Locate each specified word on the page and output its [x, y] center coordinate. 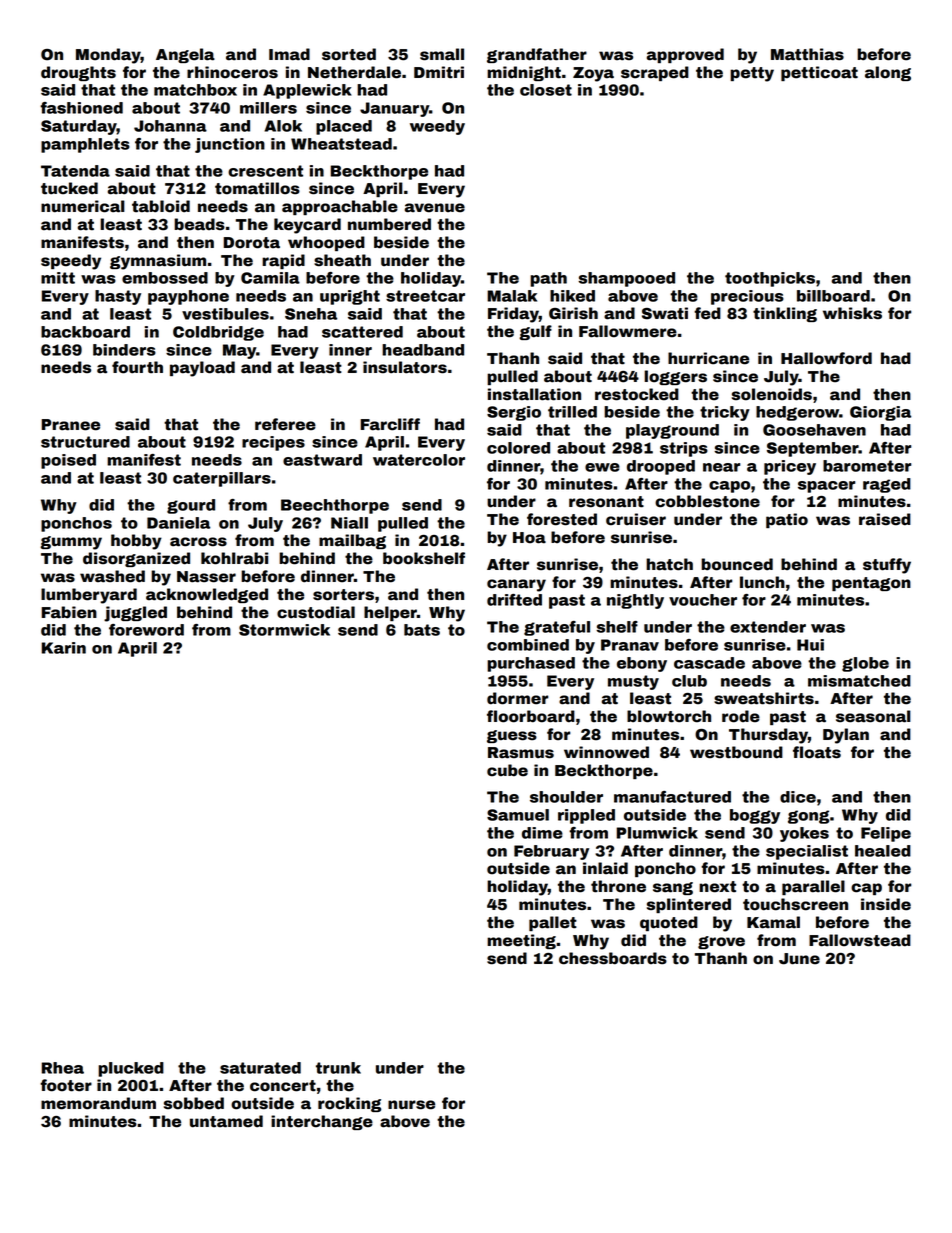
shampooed [626, 279]
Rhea [62, 1068]
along [888, 73]
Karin [63, 648]
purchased [531, 664]
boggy [755, 816]
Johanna [170, 126]
